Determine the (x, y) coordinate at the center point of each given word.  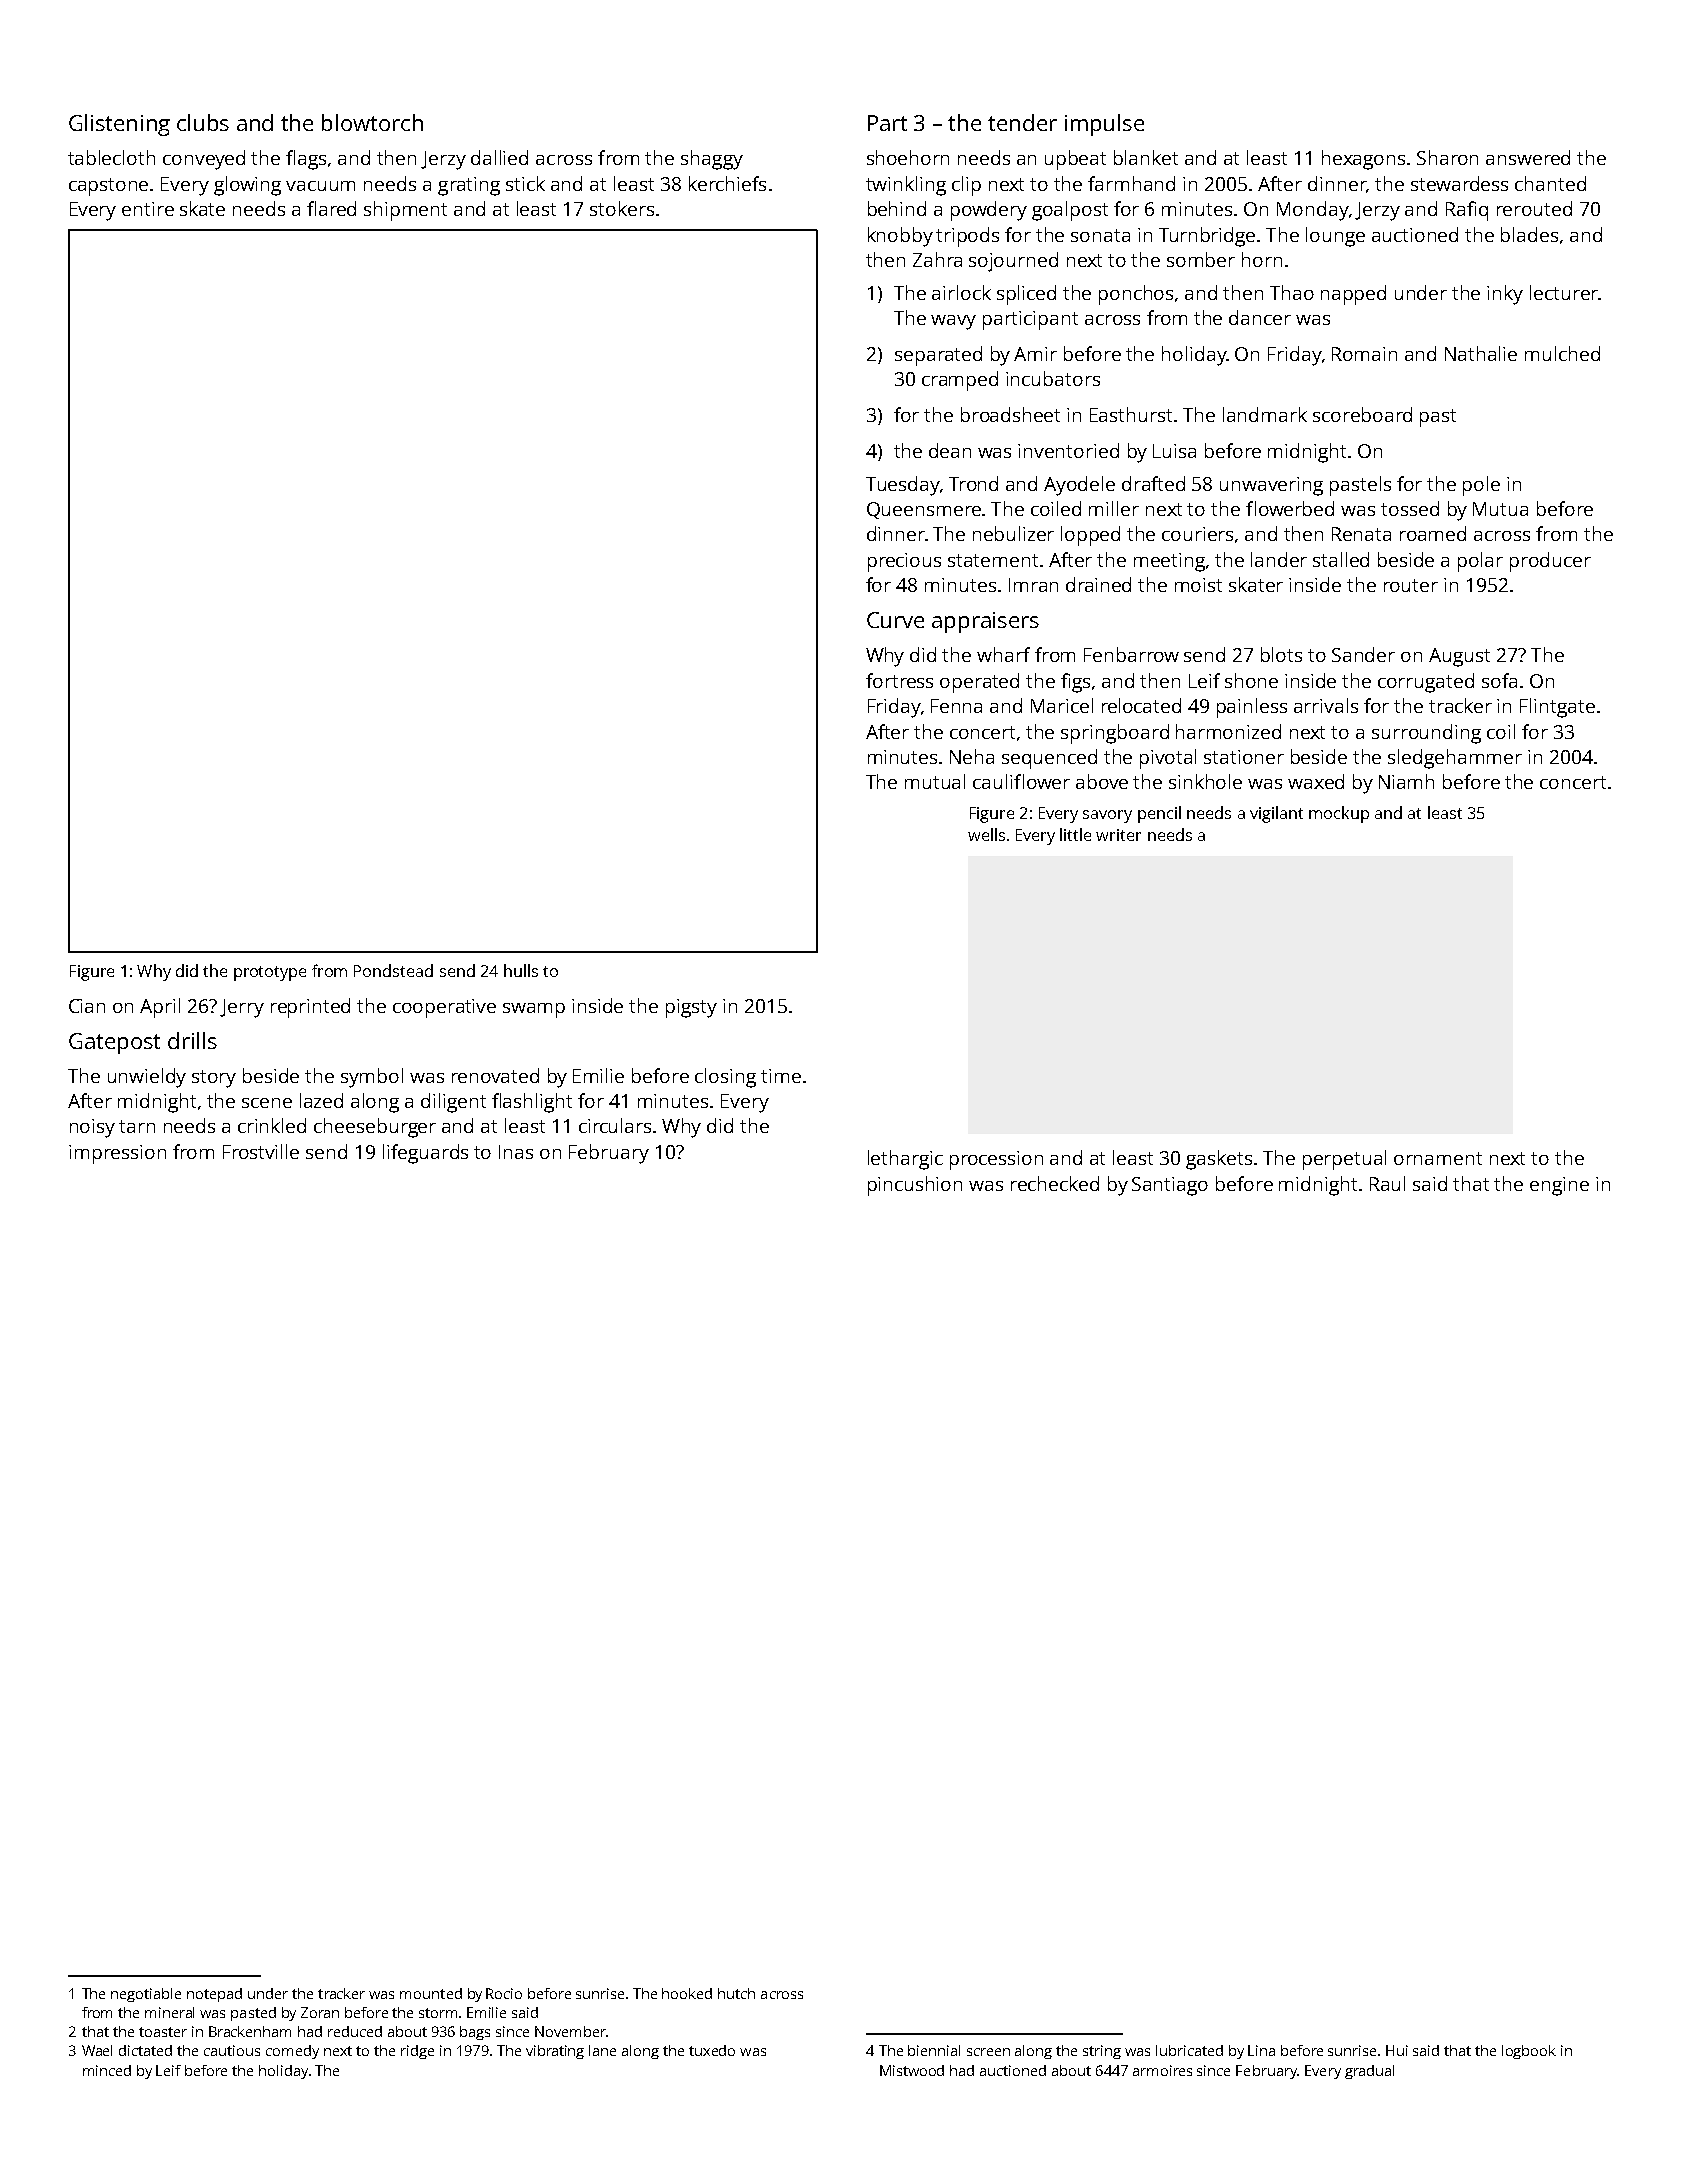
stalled (1341, 559)
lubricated (1189, 2050)
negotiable (146, 1995)
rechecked (1055, 1183)
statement (993, 560)
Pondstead (393, 970)
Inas (516, 1152)
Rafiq (1467, 211)
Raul (1387, 1183)
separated (938, 356)
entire (148, 209)
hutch (736, 1993)
